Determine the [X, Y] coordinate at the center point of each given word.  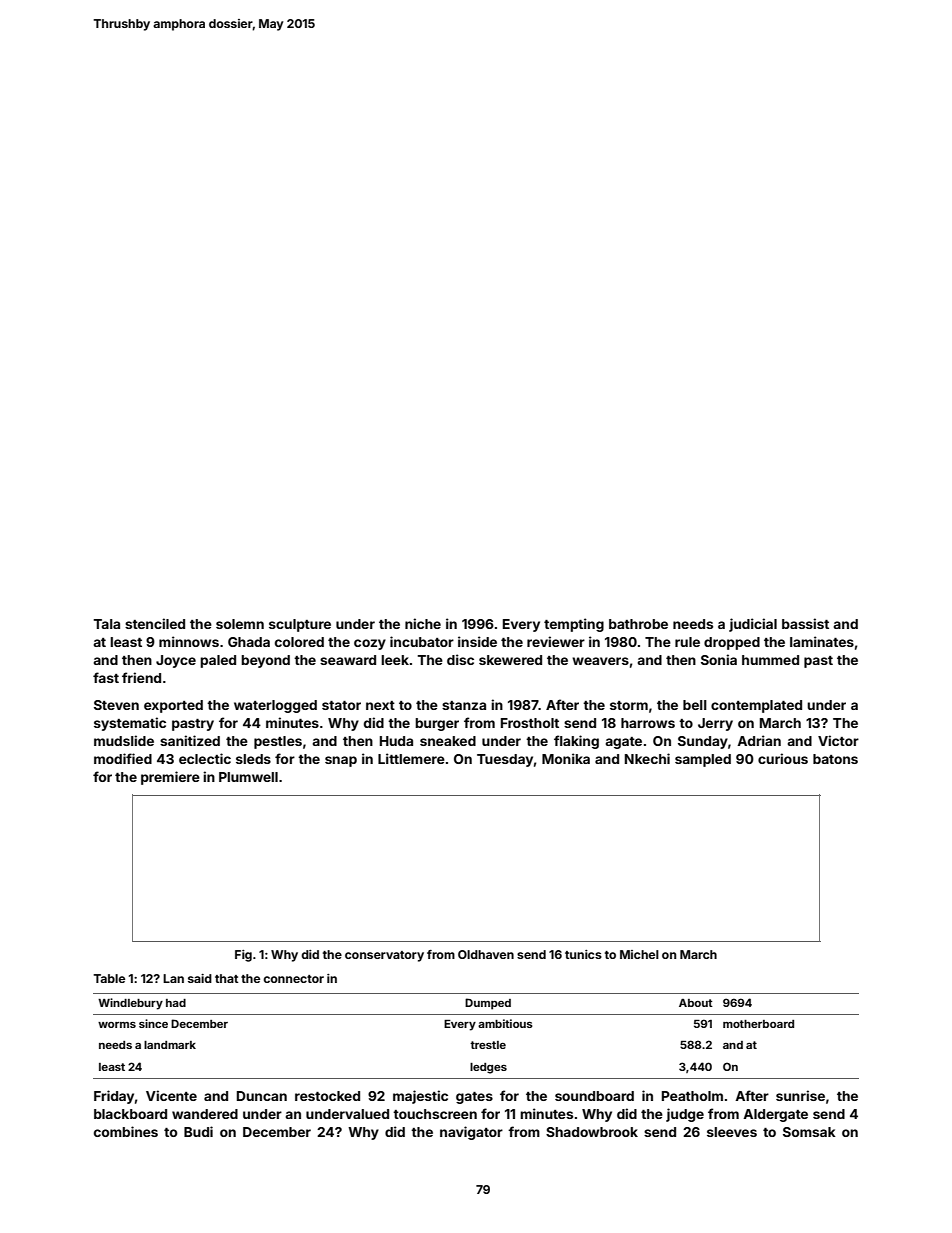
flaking [576, 742]
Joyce [176, 661]
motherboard [758, 1024]
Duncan [262, 1096]
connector [293, 979]
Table [109, 978]
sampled [703, 760]
